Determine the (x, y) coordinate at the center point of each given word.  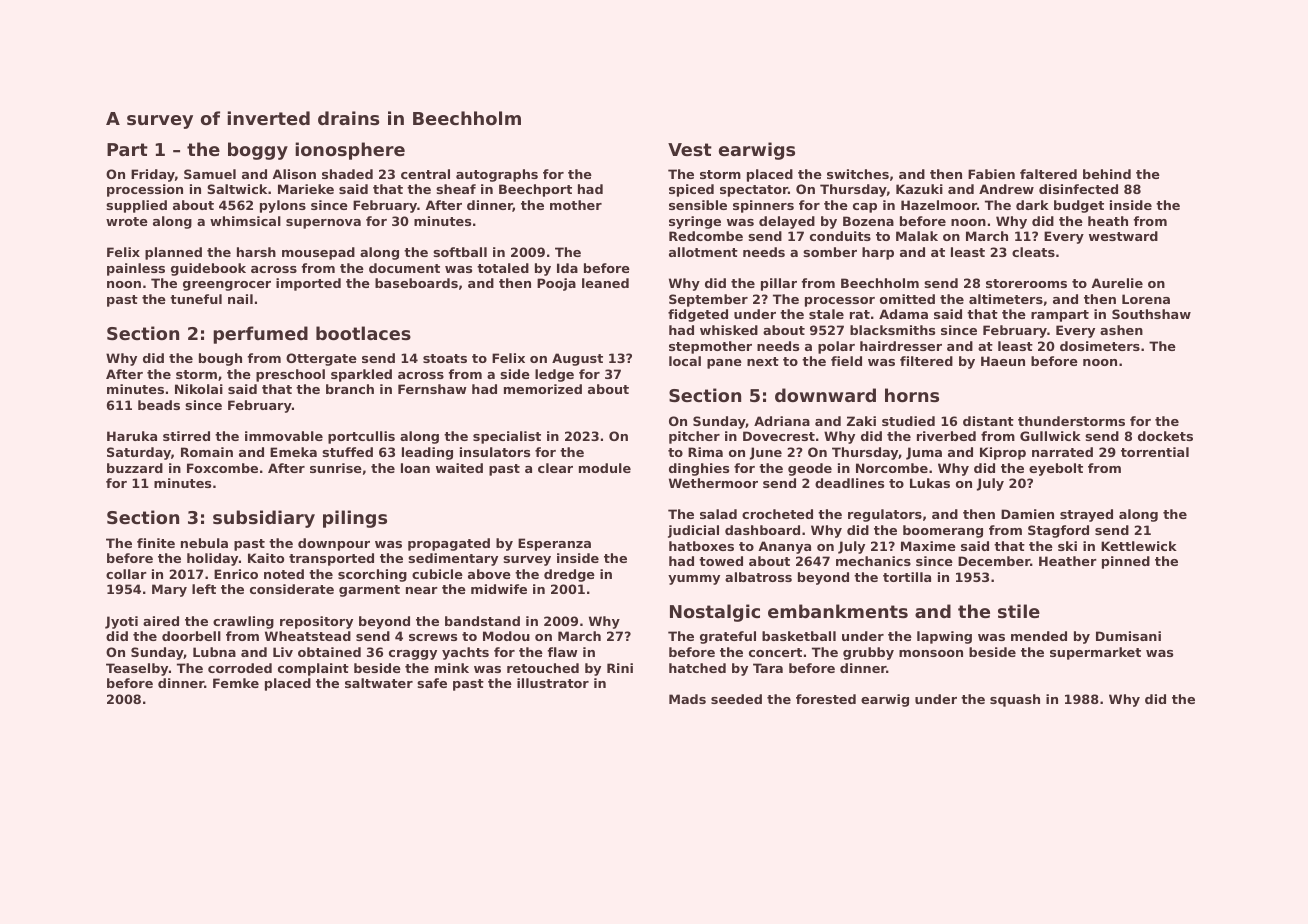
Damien (1027, 514)
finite (156, 543)
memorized (543, 389)
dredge (569, 575)
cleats (1033, 252)
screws (433, 637)
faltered (1048, 174)
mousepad (318, 253)
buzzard (135, 468)
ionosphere (350, 151)
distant (988, 421)
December (994, 561)
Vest (690, 149)
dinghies (699, 469)
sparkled (361, 375)
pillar (779, 284)
